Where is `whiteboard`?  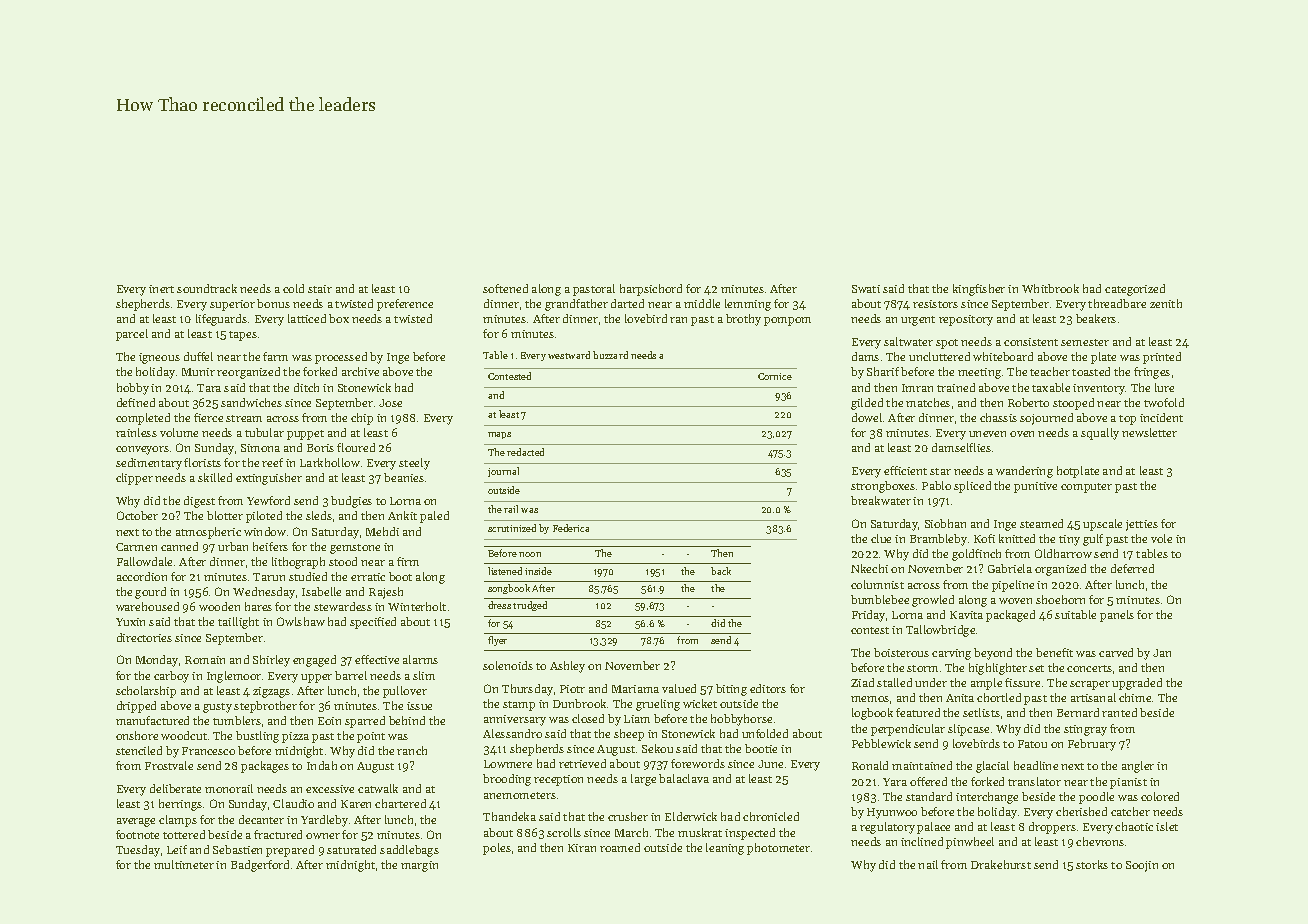 whiteboard is located at coordinates (1003, 356).
